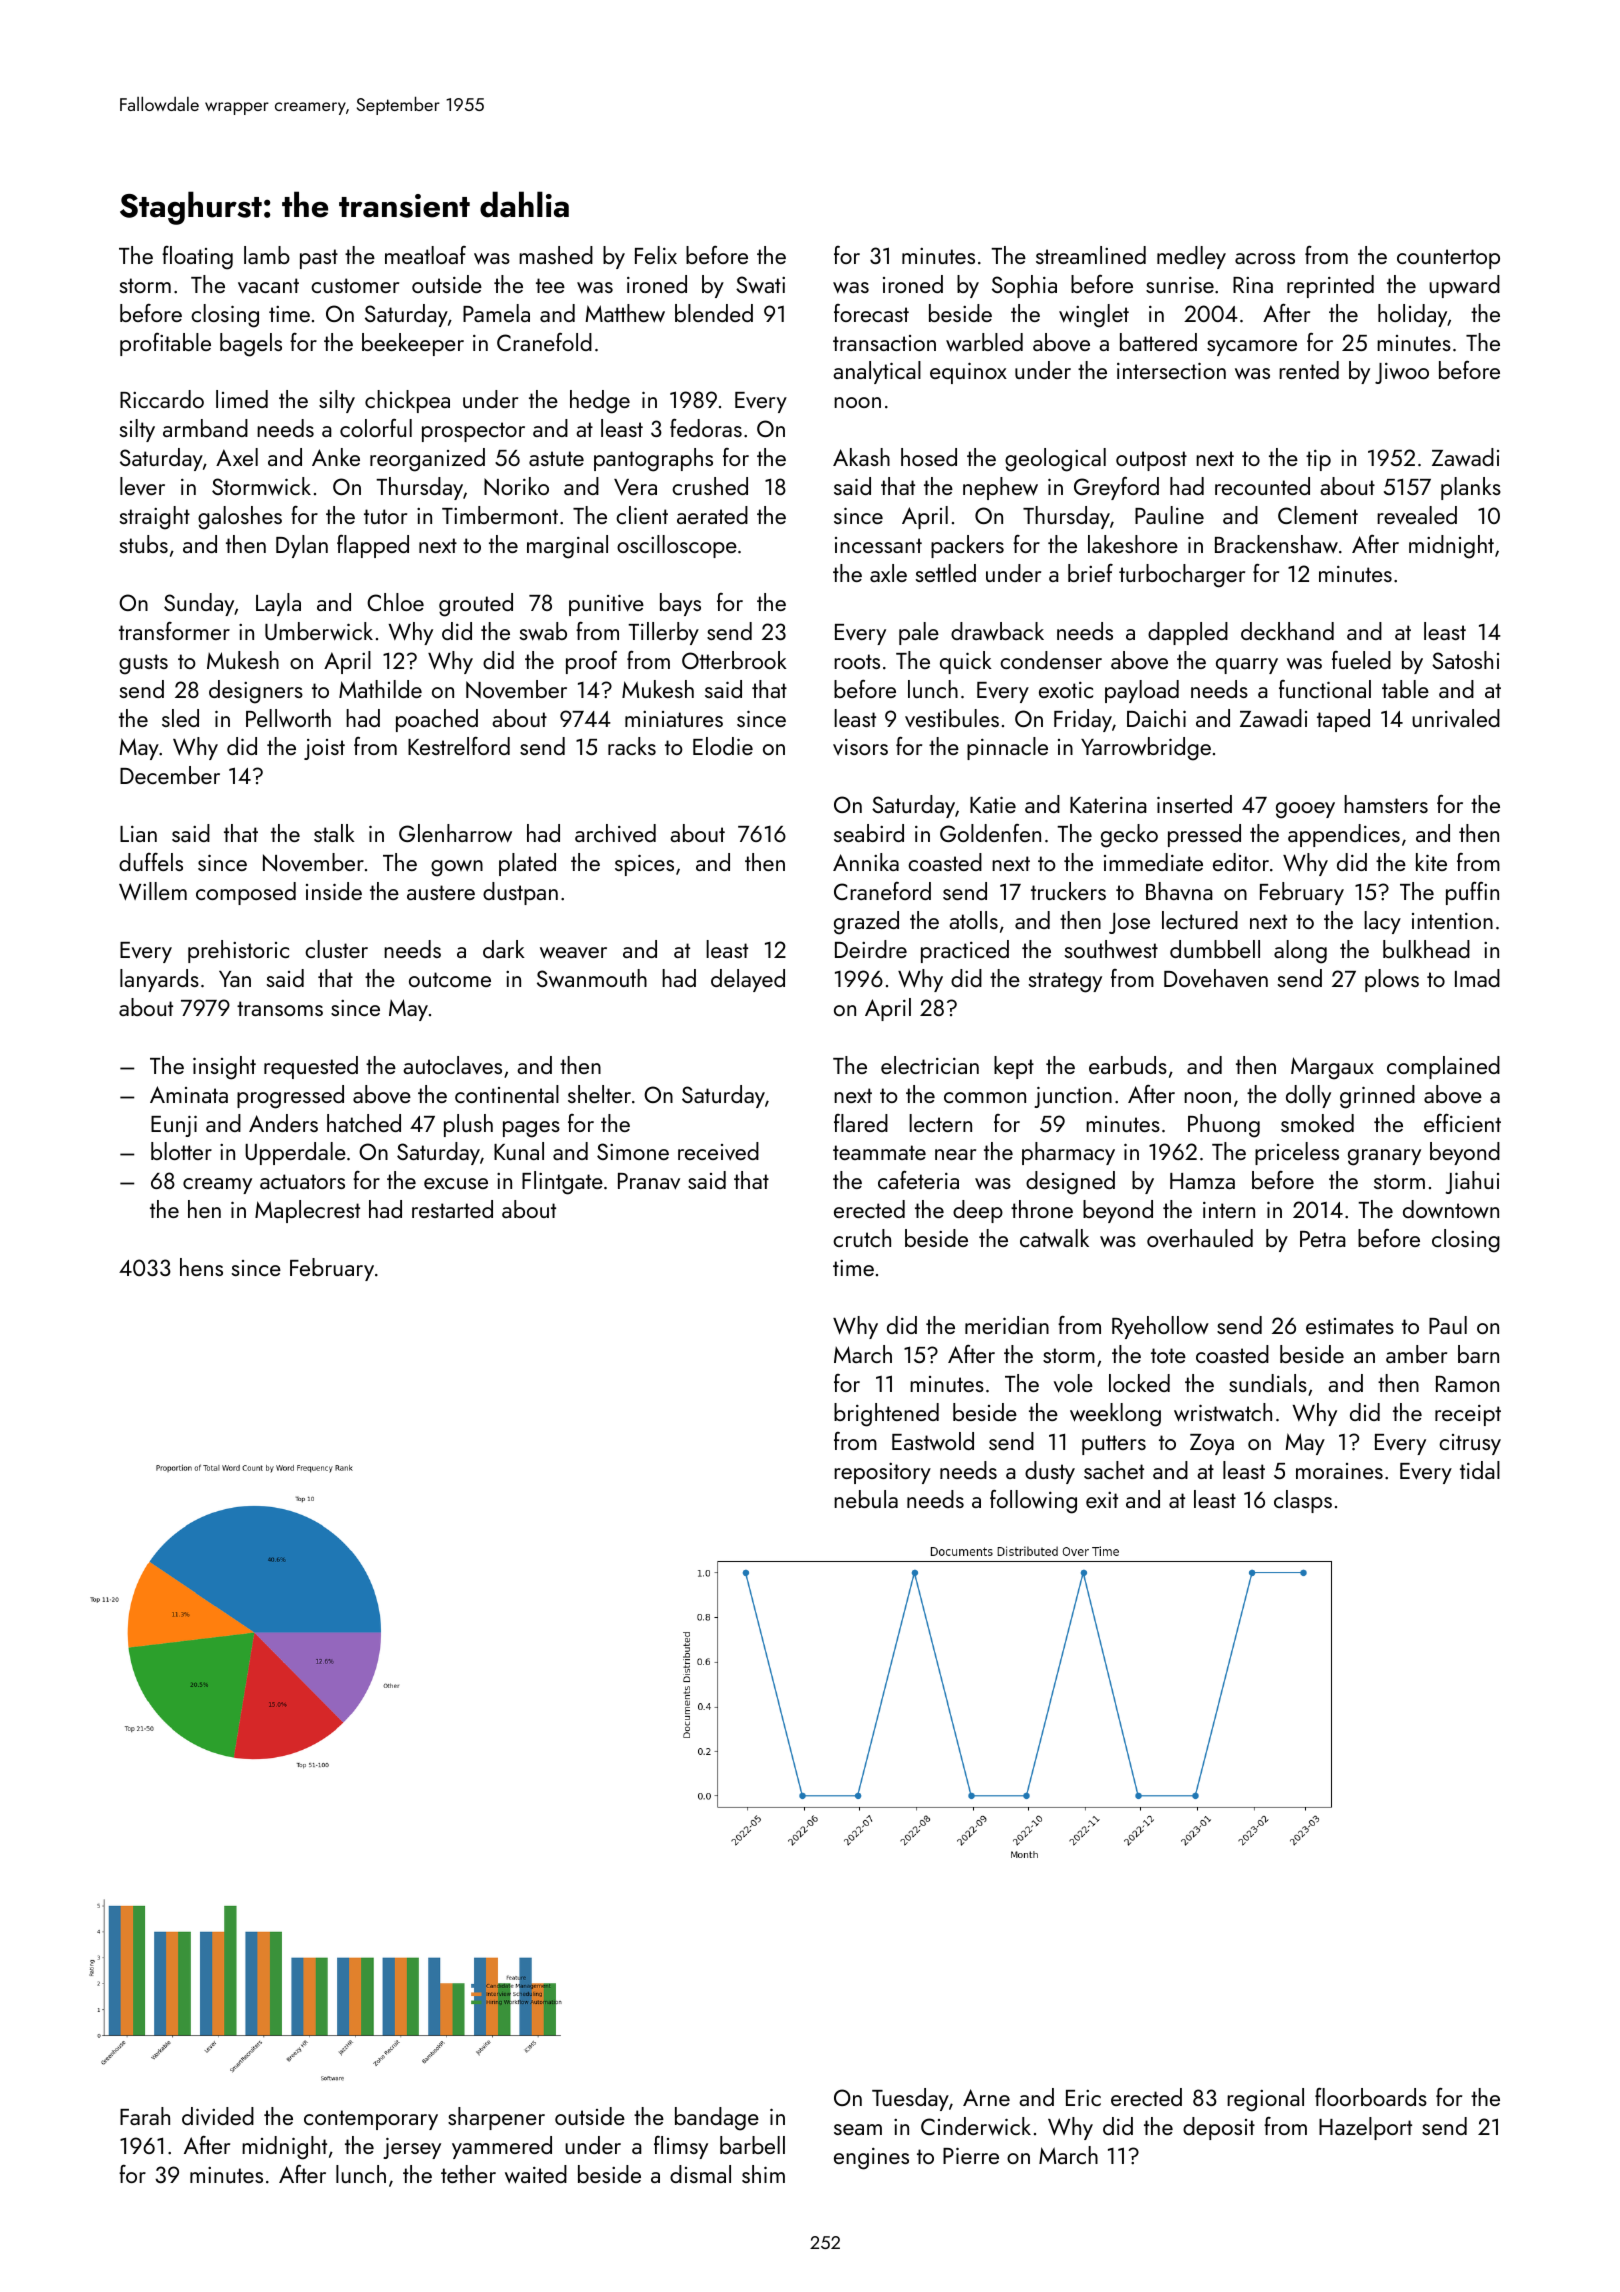 This document has width=1620, height=2292. I want to click on prospector, so click(473, 432).
